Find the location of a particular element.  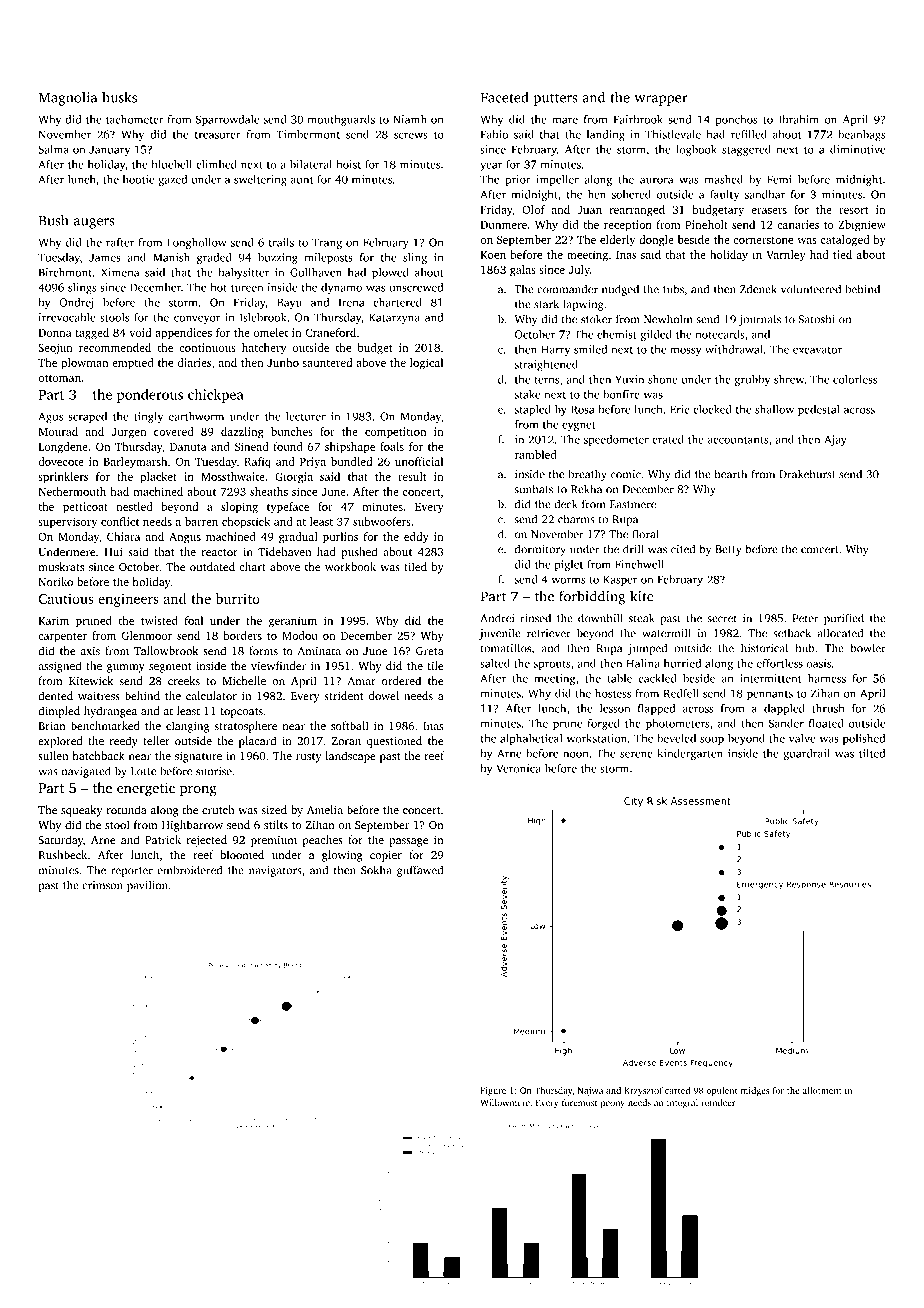

tilted is located at coordinates (872, 753).
